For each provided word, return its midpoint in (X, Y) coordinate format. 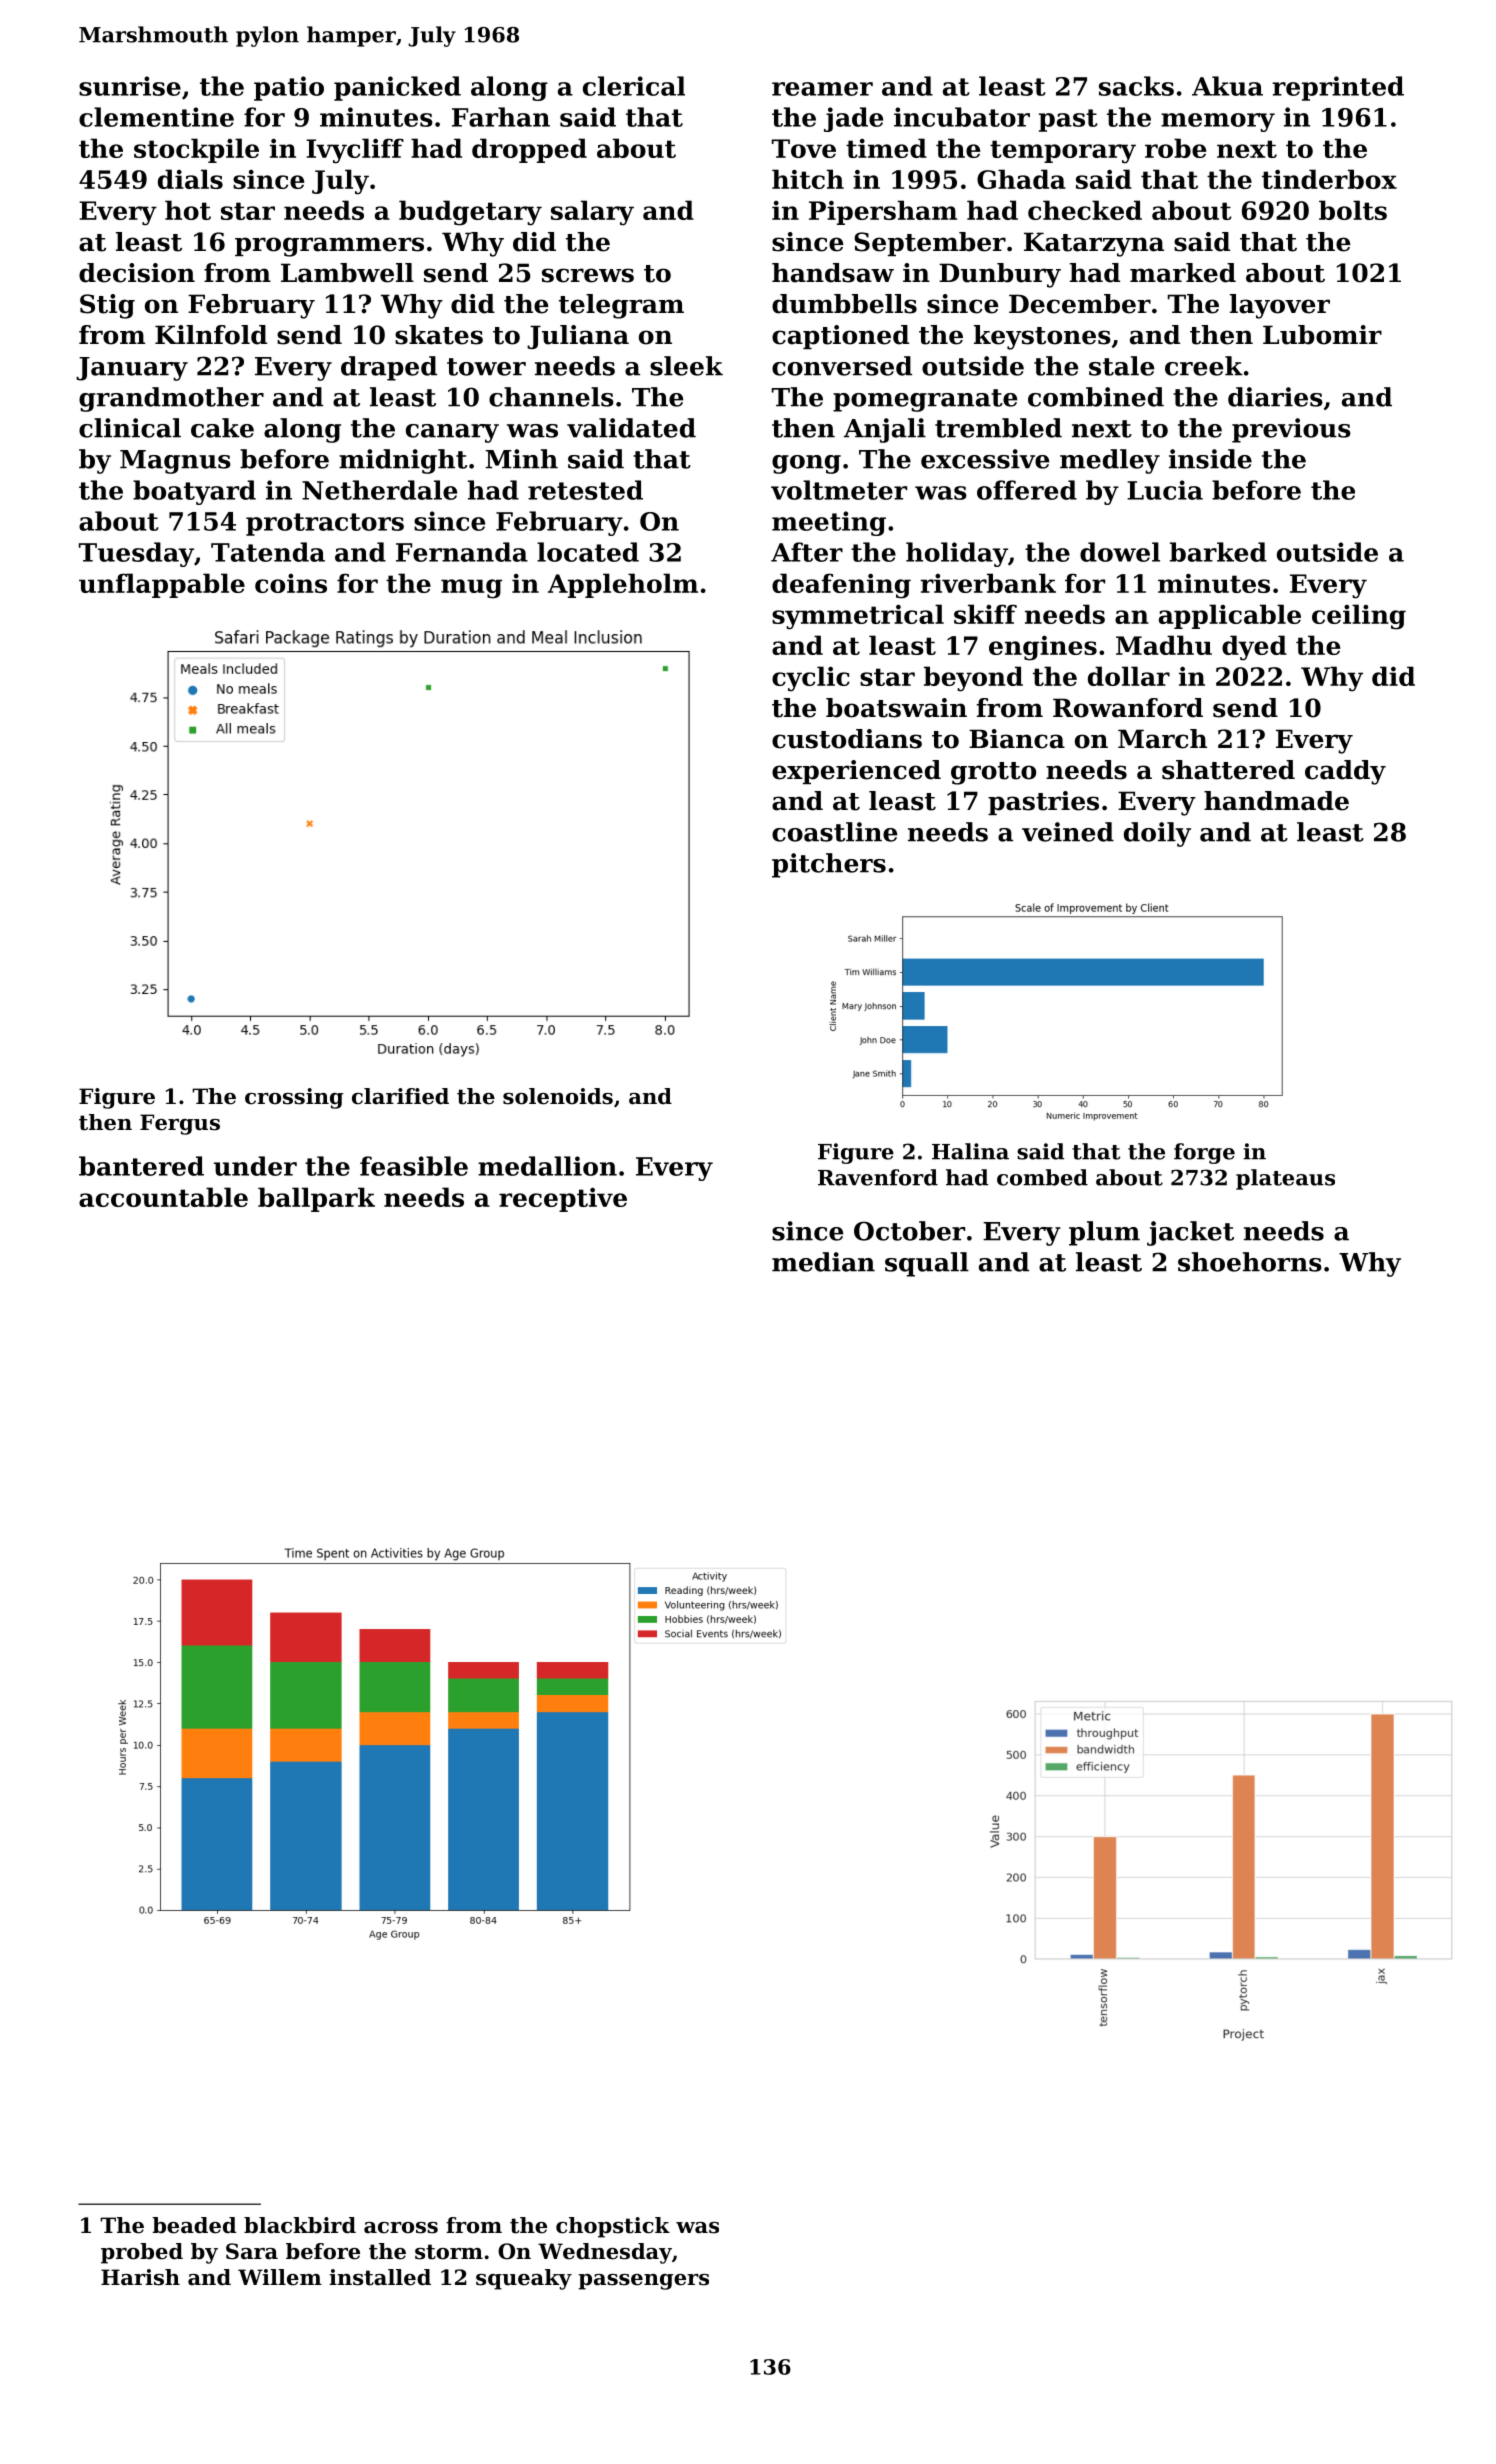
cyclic (811, 679)
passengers (644, 2282)
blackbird (300, 2225)
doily (1157, 834)
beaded (194, 2225)
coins (291, 583)
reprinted (1338, 88)
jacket (1190, 1233)
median (823, 1262)
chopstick (613, 2227)
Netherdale (379, 490)
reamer (822, 89)
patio (289, 88)
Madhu (1164, 645)
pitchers (829, 865)
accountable (163, 1197)
